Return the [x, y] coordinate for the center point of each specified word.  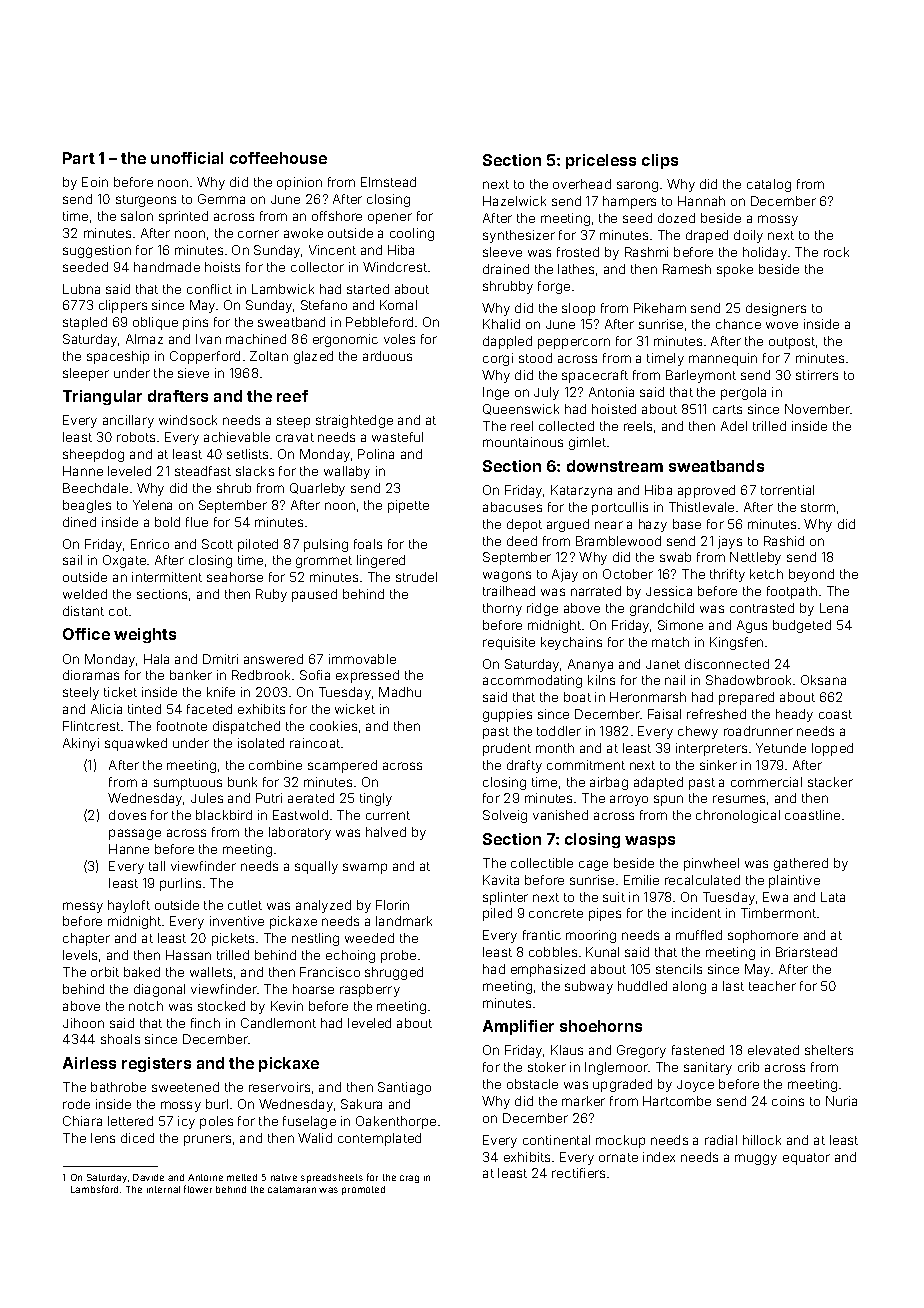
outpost [792, 343]
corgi [498, 359]
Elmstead [388, 182]
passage [135, 834]
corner [258, 234]
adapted [658, 783]
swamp [365, 868]
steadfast [203, 471]
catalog [769, 185]
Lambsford [94, 1189]
